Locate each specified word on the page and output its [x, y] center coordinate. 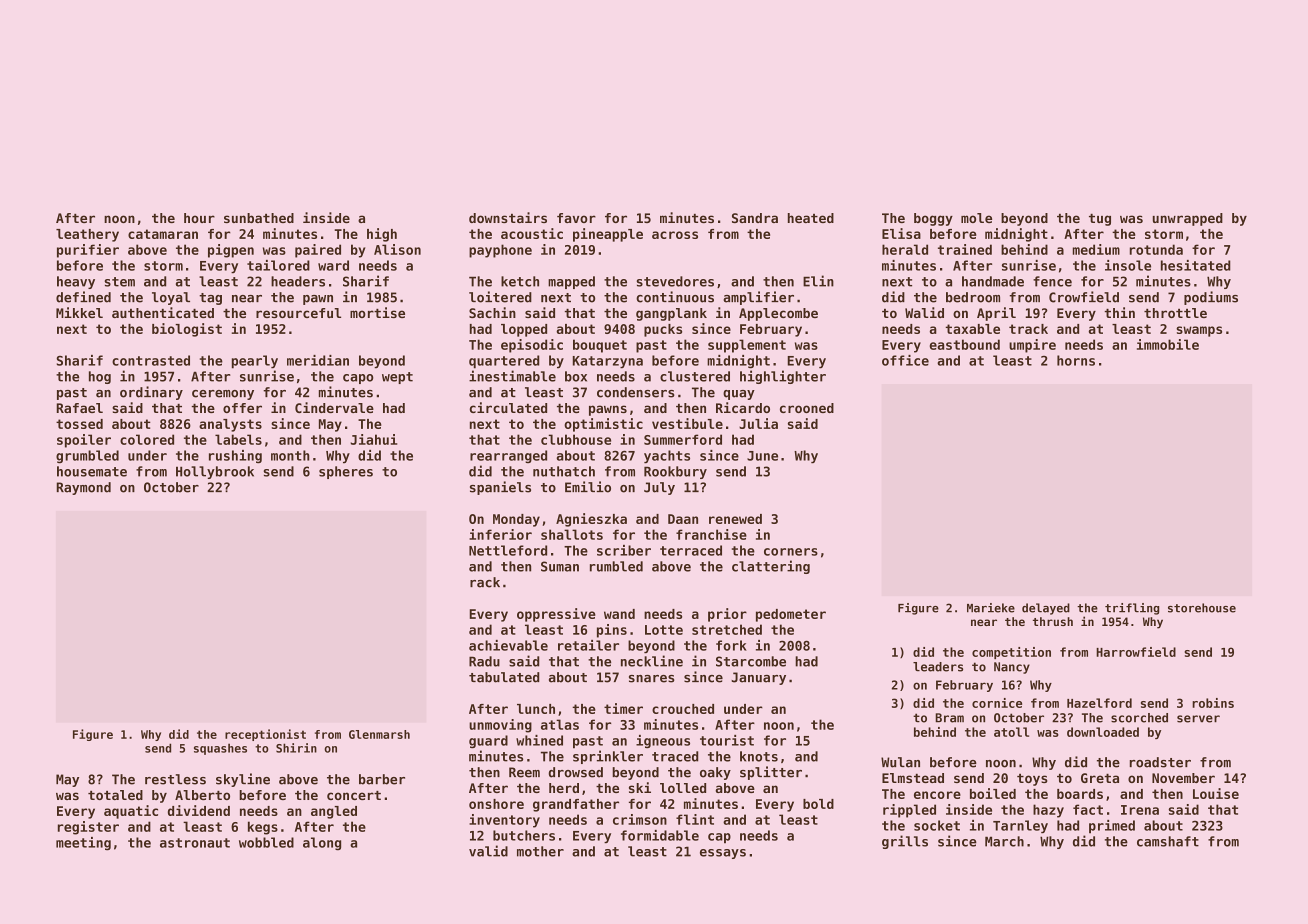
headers [298, 281]
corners [791, 552]
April [996, 314]
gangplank [671, 314]
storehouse [1202, 608]
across [675, 235]
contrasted [151, 360]
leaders [938, 667]
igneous [663, 741]
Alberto [202, 795]
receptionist [265, 735]
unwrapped [1188, 219]
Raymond [84, 488]
